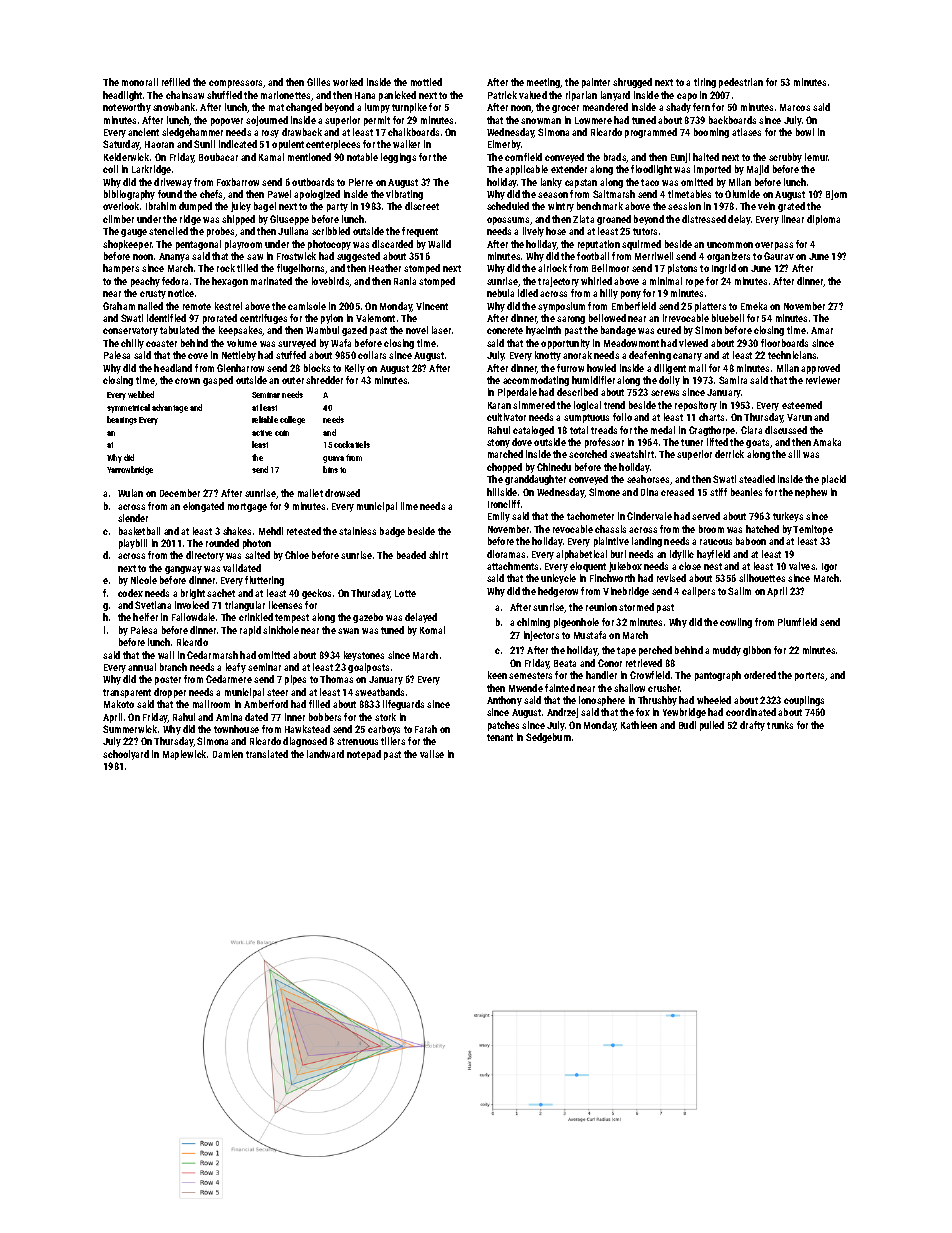 This image has width=952, height=1233. What do you see at coordinates (236, 84) in the image?
I see `compressors` at bounding box center [236, 84].
